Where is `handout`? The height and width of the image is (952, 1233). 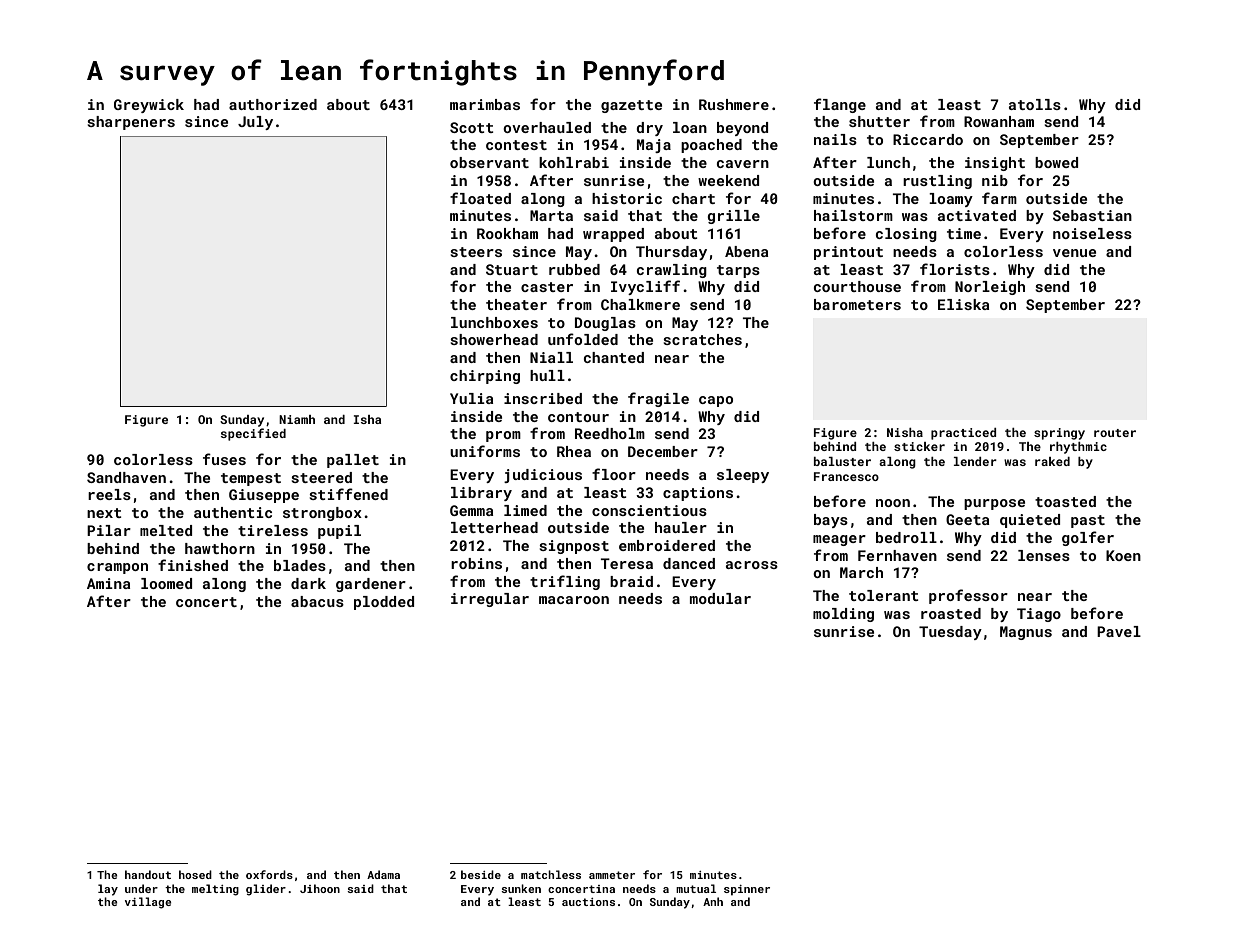 handout is located at coordinates (148, 874).
